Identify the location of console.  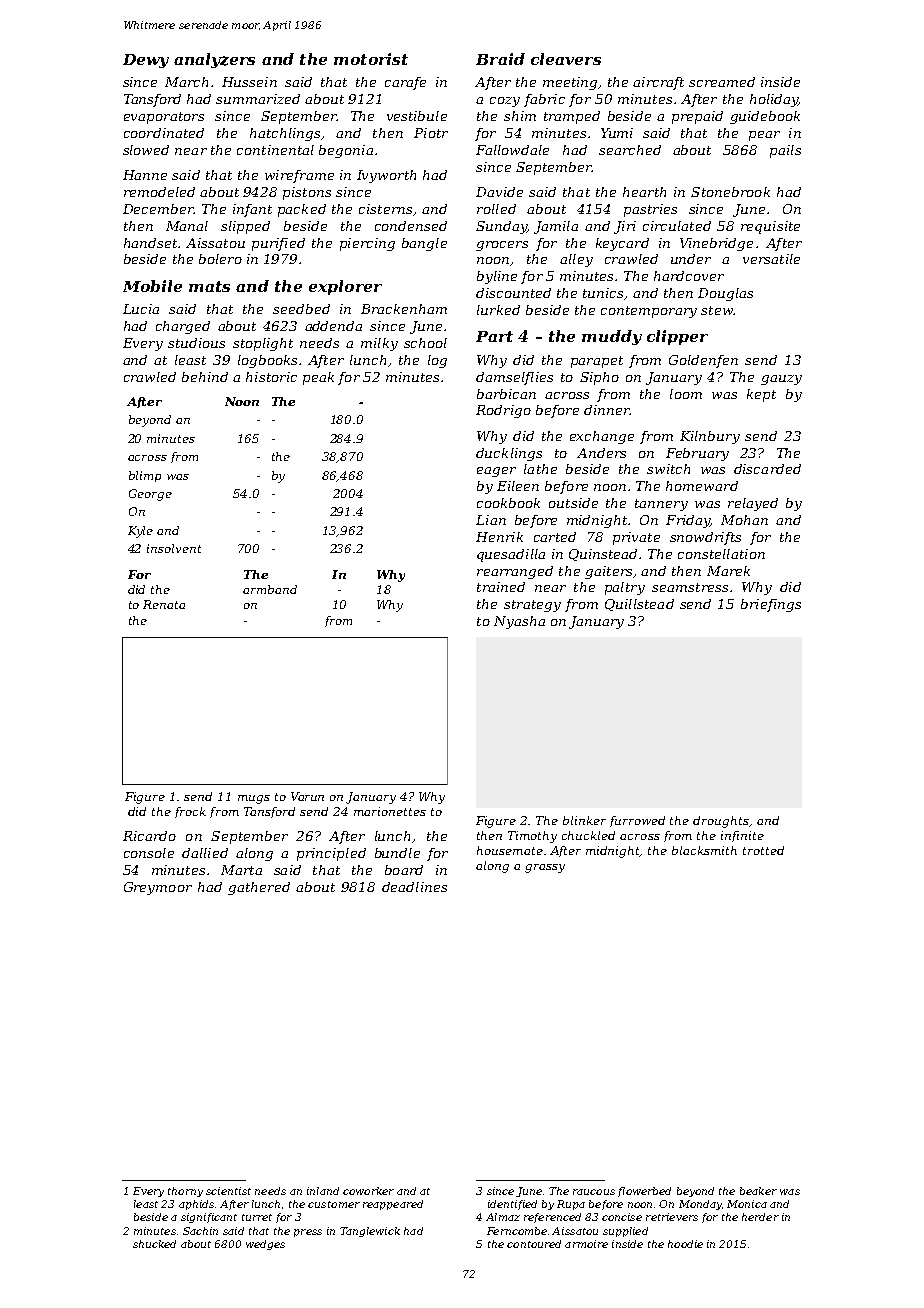
(149, 853).
